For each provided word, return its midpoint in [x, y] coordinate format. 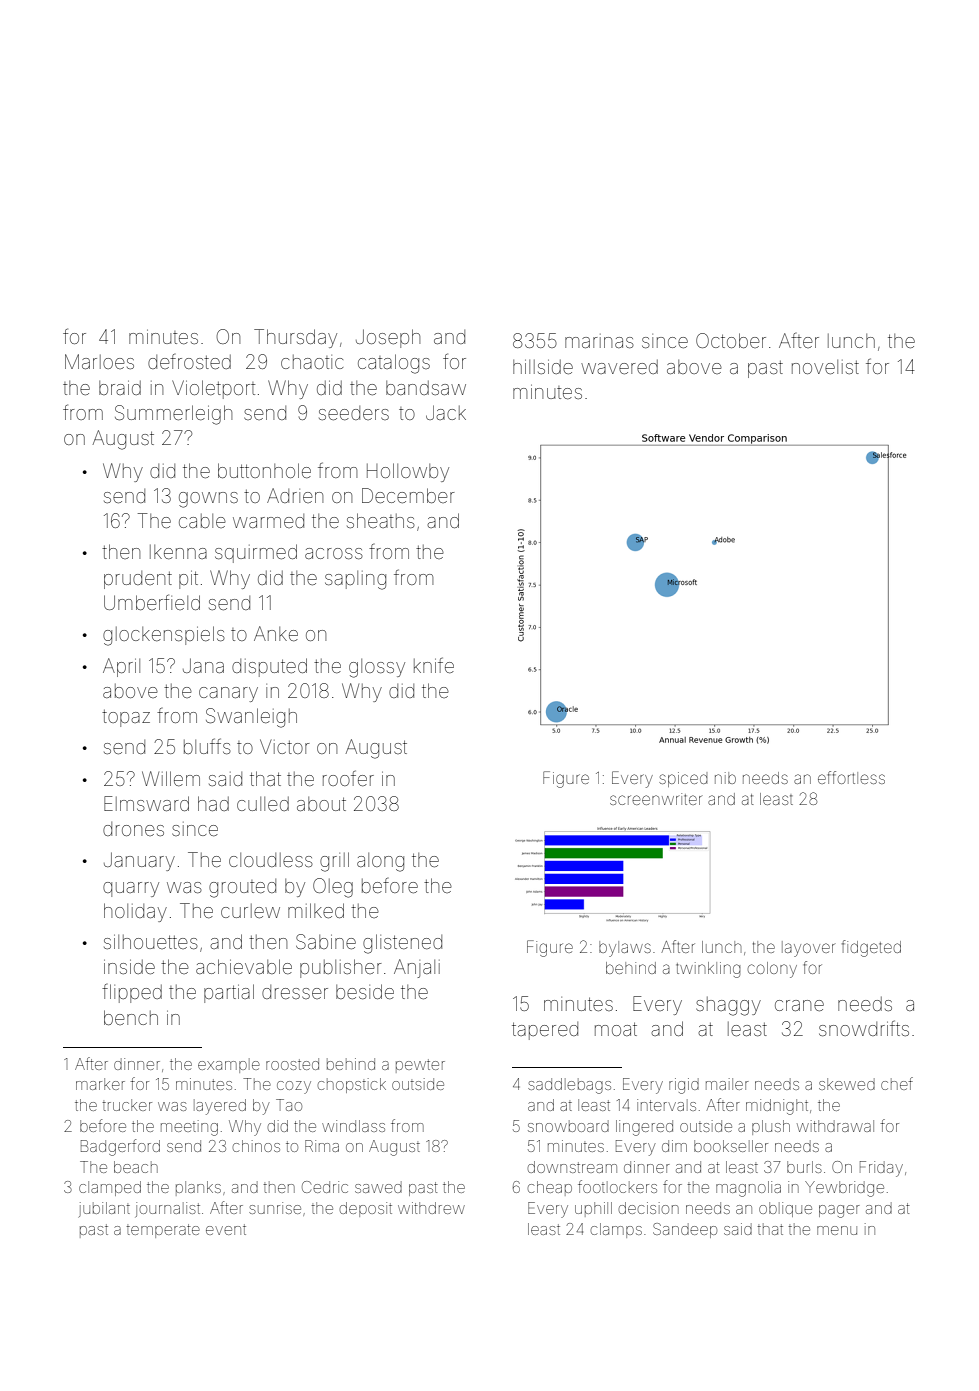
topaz [126, 718]
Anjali [417, 968]
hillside [543, 367]
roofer [348, 778]
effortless [851, 777]
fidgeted [871, 948]
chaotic [312, 362]
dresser [295, 992]
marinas [599, 341]
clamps [616, 1230]
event [226, 1229]
